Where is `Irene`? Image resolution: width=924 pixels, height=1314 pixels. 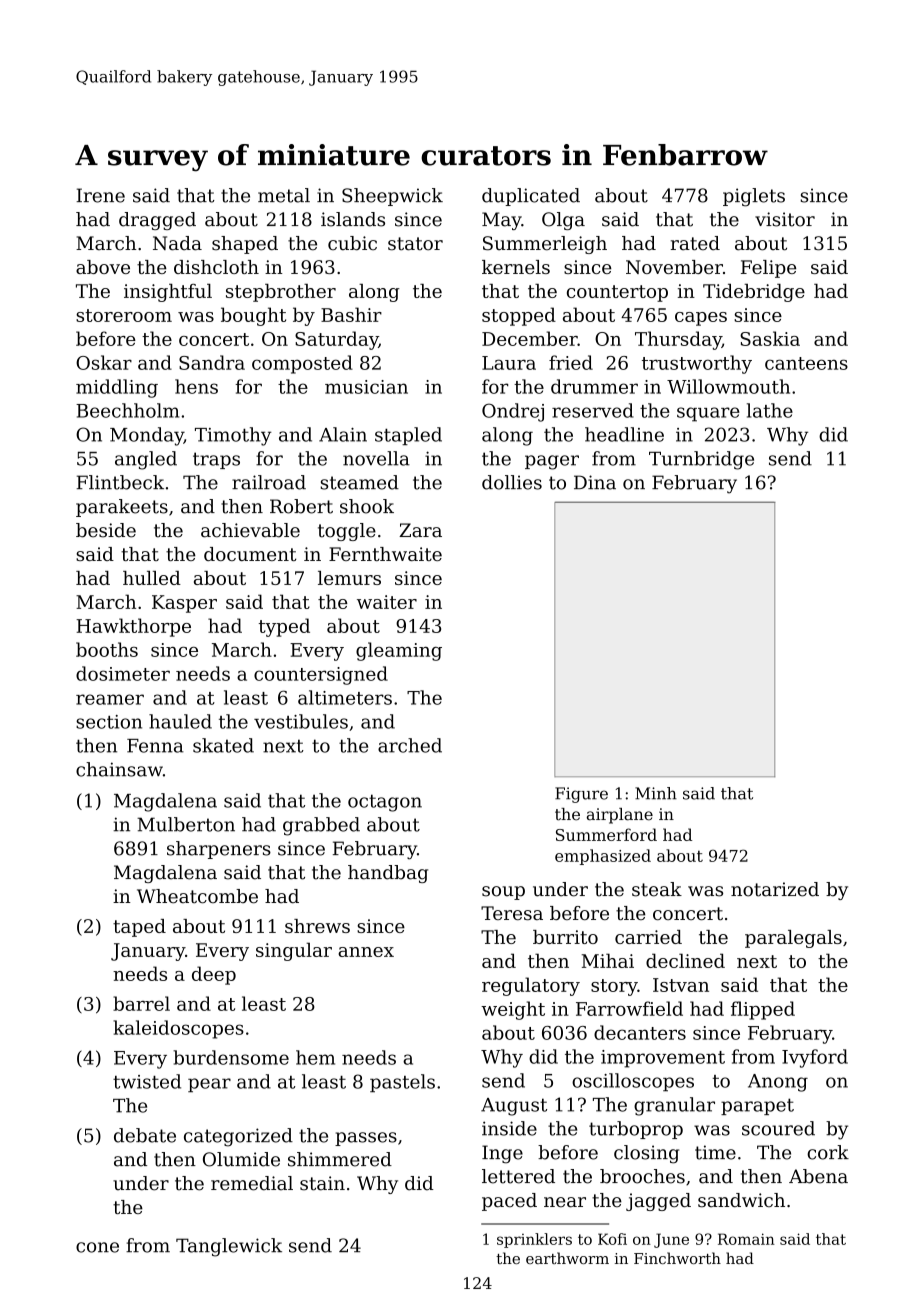
Irene is located at coordinates (100, 195).
